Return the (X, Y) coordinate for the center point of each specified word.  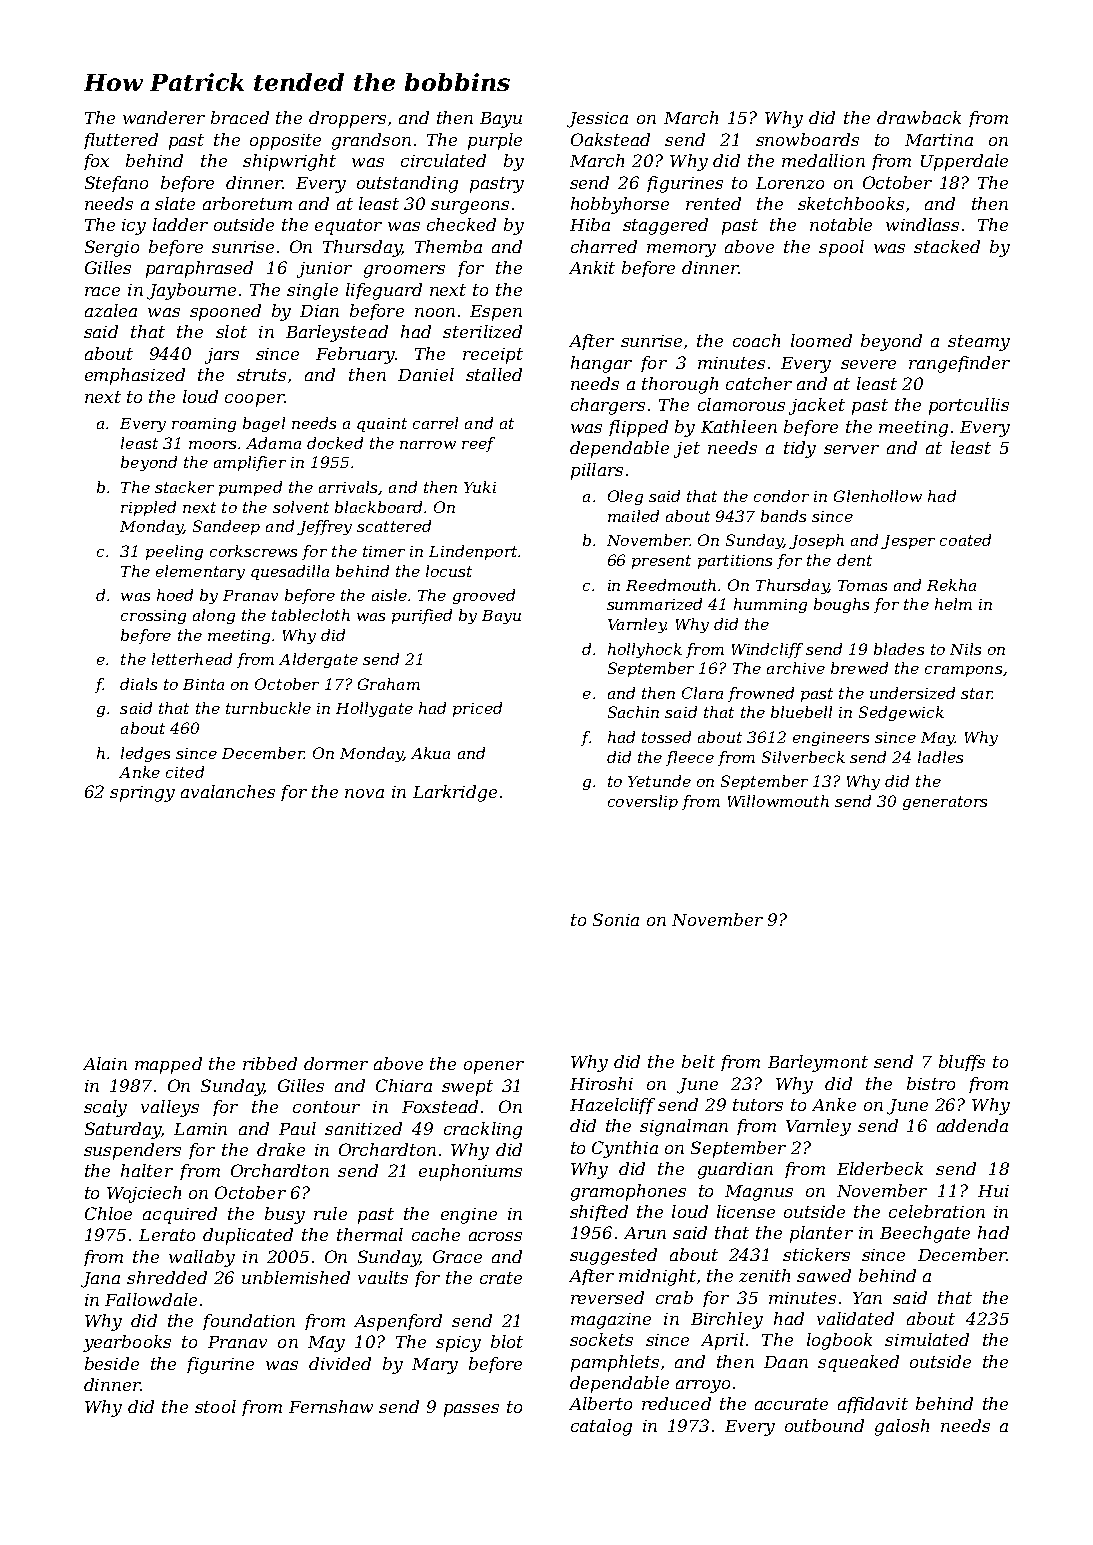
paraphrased (199, 269)
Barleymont (818, 1063)
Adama (273, 443)
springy (142, 794)
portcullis (969, 406)
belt (698, 1061)
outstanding (407, 184)
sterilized (482, 331)
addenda (972, 1125)
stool (215, 1406)
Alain (105, 1063)
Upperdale (964, 162)
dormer (336, 1063)
